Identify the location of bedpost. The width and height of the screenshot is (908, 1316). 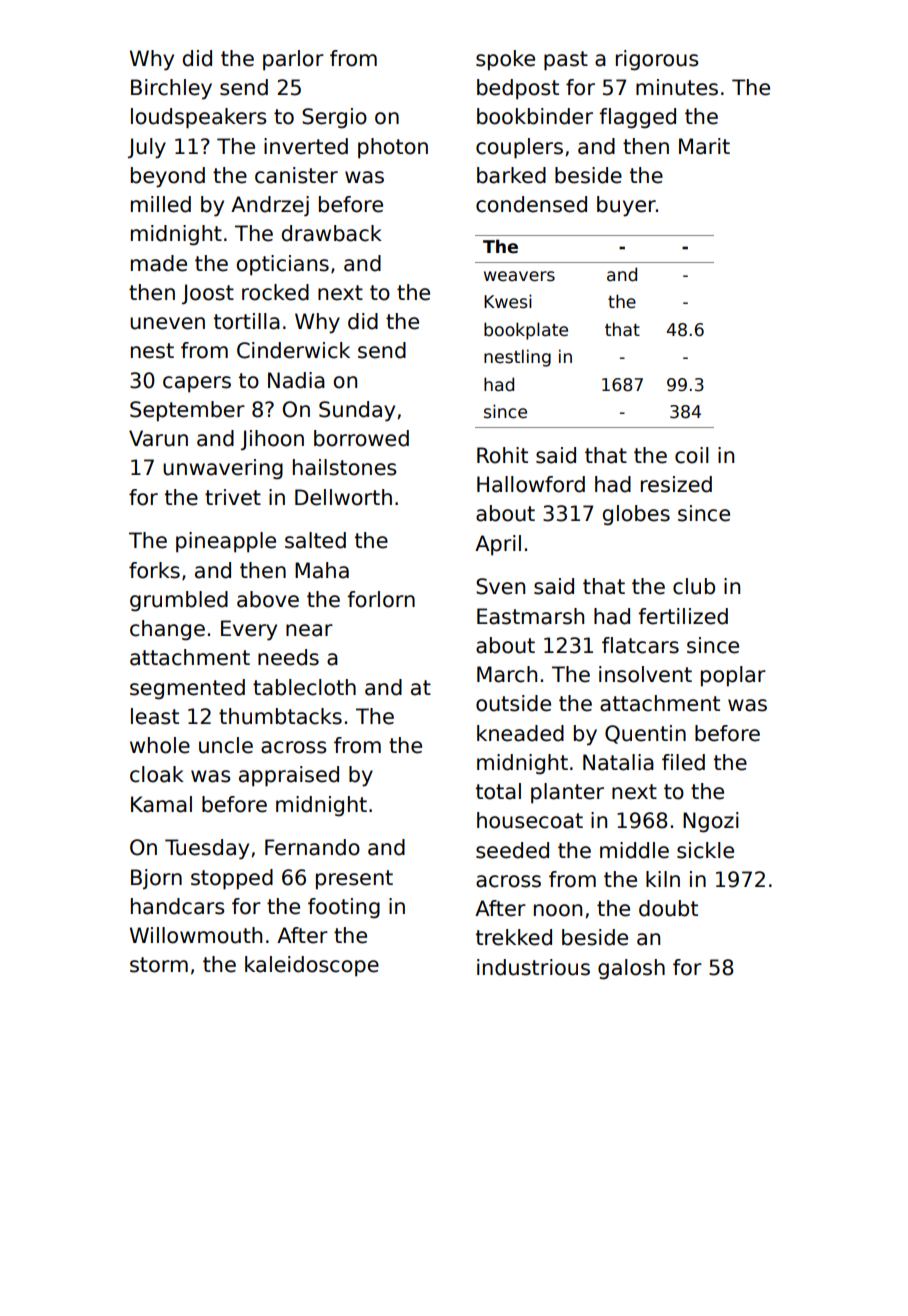
(518, 89).
